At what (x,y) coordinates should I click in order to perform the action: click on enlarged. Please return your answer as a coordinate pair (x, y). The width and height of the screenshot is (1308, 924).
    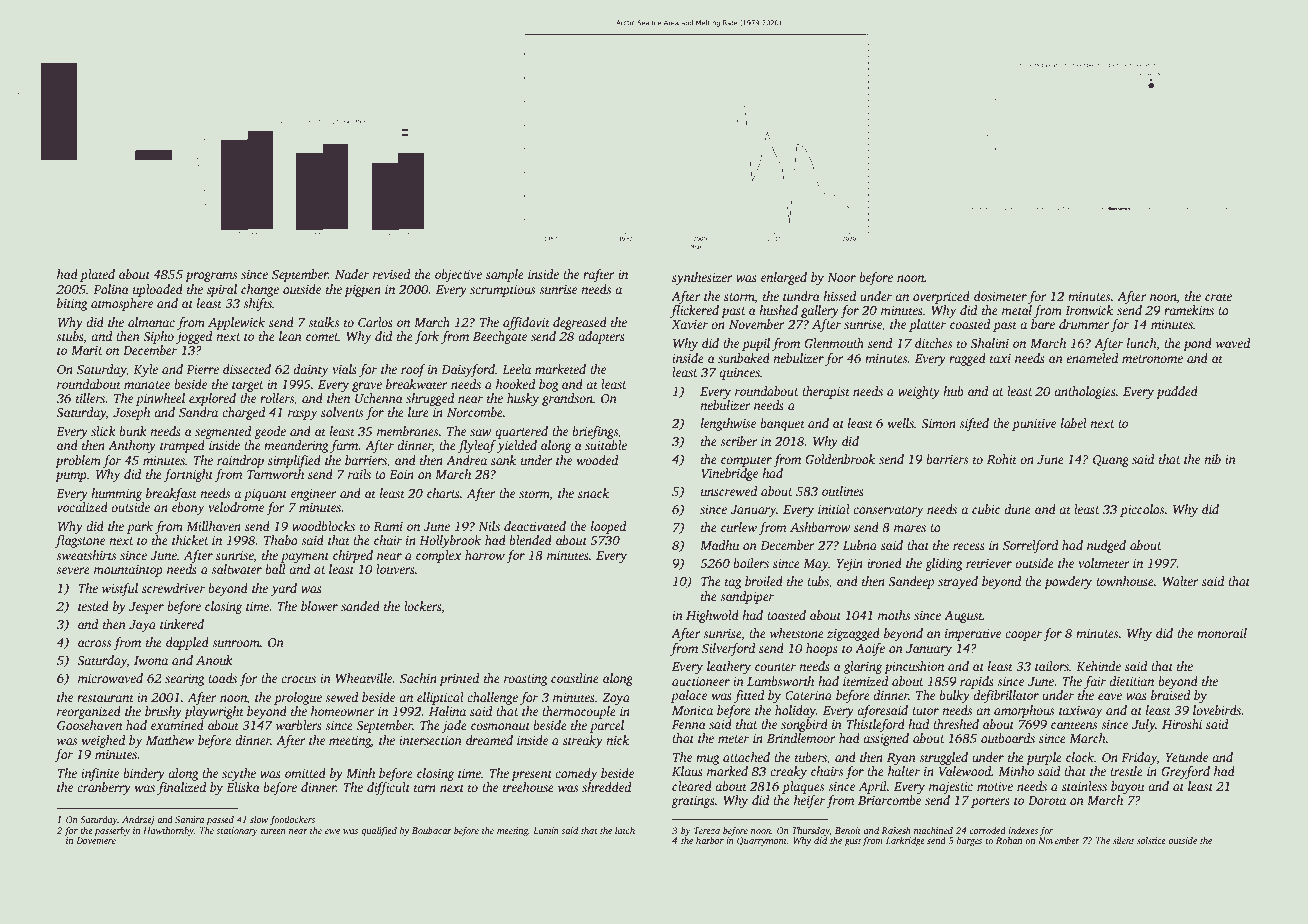
    Looking at the image, I should click on (784, 278).
